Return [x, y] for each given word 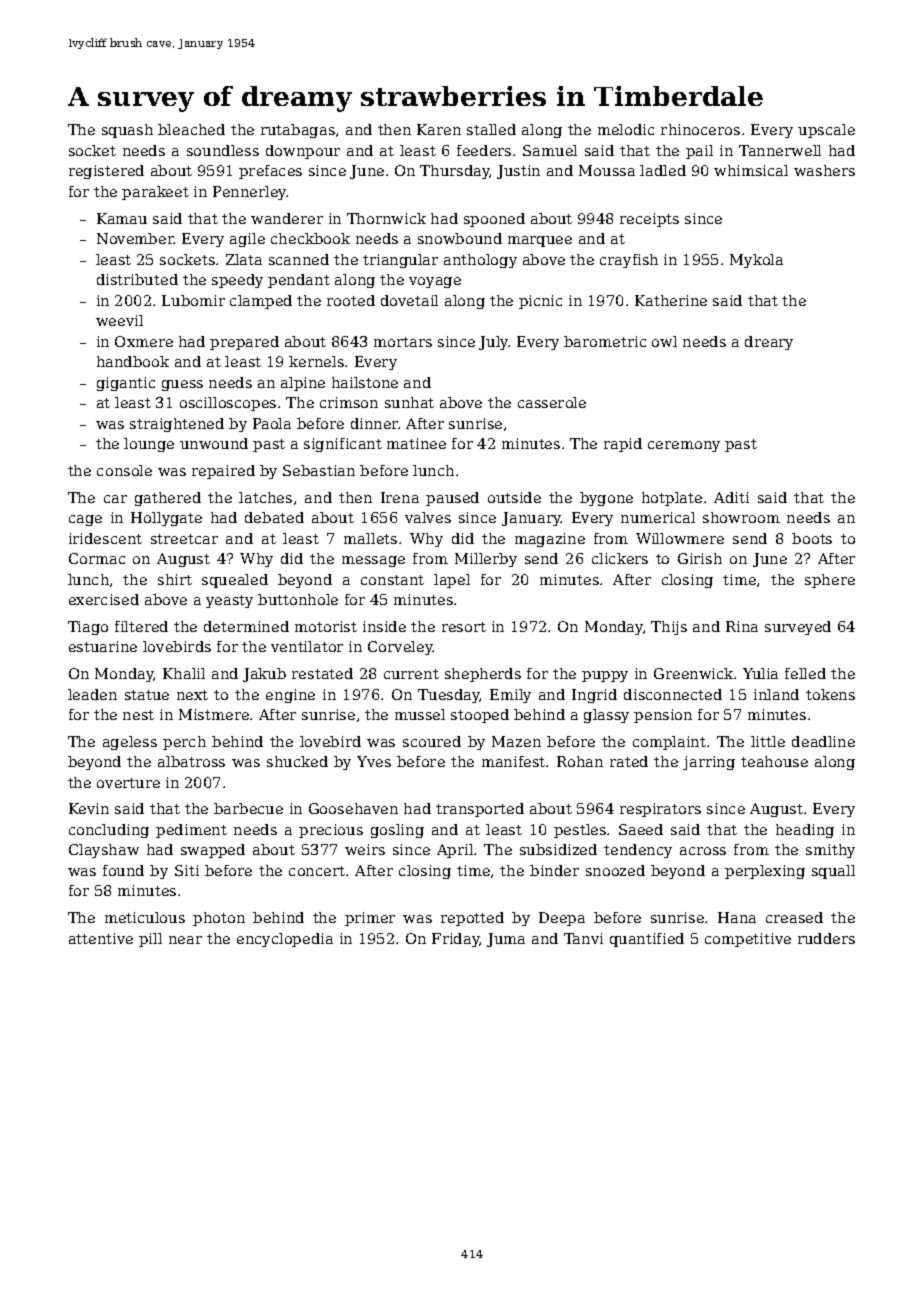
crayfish [629, 261]
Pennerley [250, 193]
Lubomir [193, 300]
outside [514, 497]
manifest [513, 761]
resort [464, 627]
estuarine [103, 646]
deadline [823, 741]
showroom [741, 517]
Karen [439, 129]
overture [128, 783]
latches [265, 497]
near [185, 940]
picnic [540, 302]
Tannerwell [780, 150]
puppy [605, 676]
